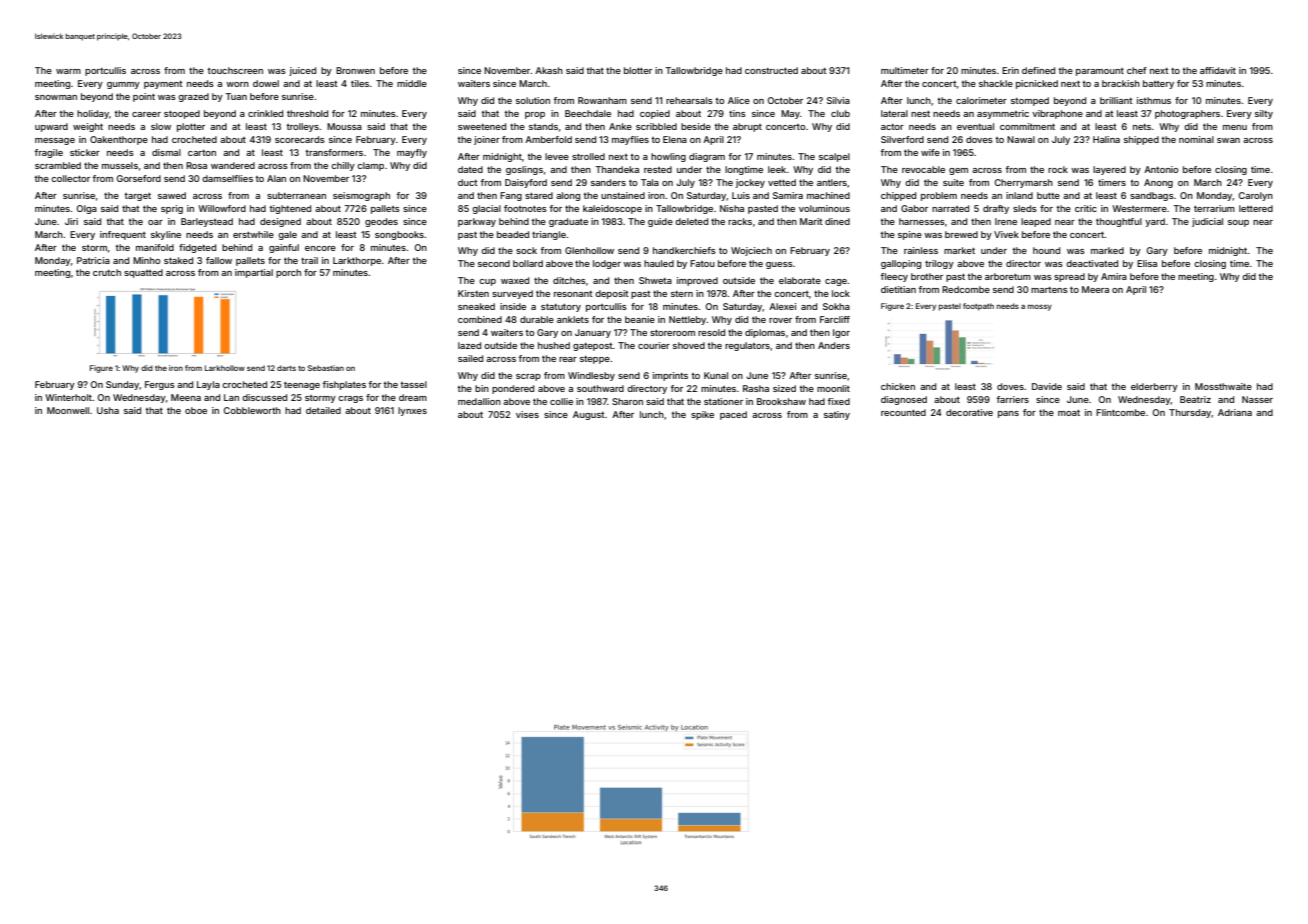 This image has width=1308, height=924. I want to click on detailed, so click(323, 410).
